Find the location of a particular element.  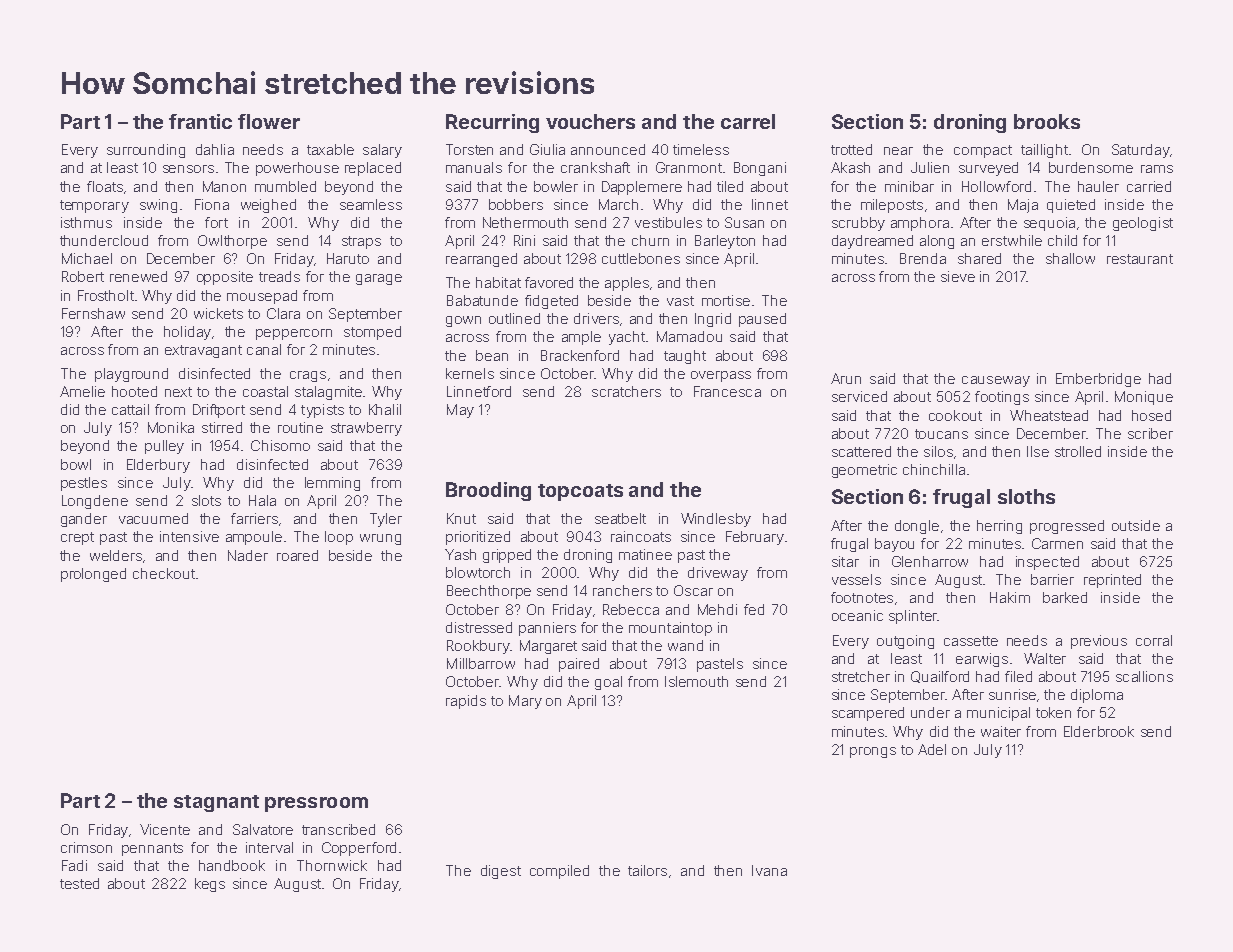

Ivana is located at coordinates (769, 870).
